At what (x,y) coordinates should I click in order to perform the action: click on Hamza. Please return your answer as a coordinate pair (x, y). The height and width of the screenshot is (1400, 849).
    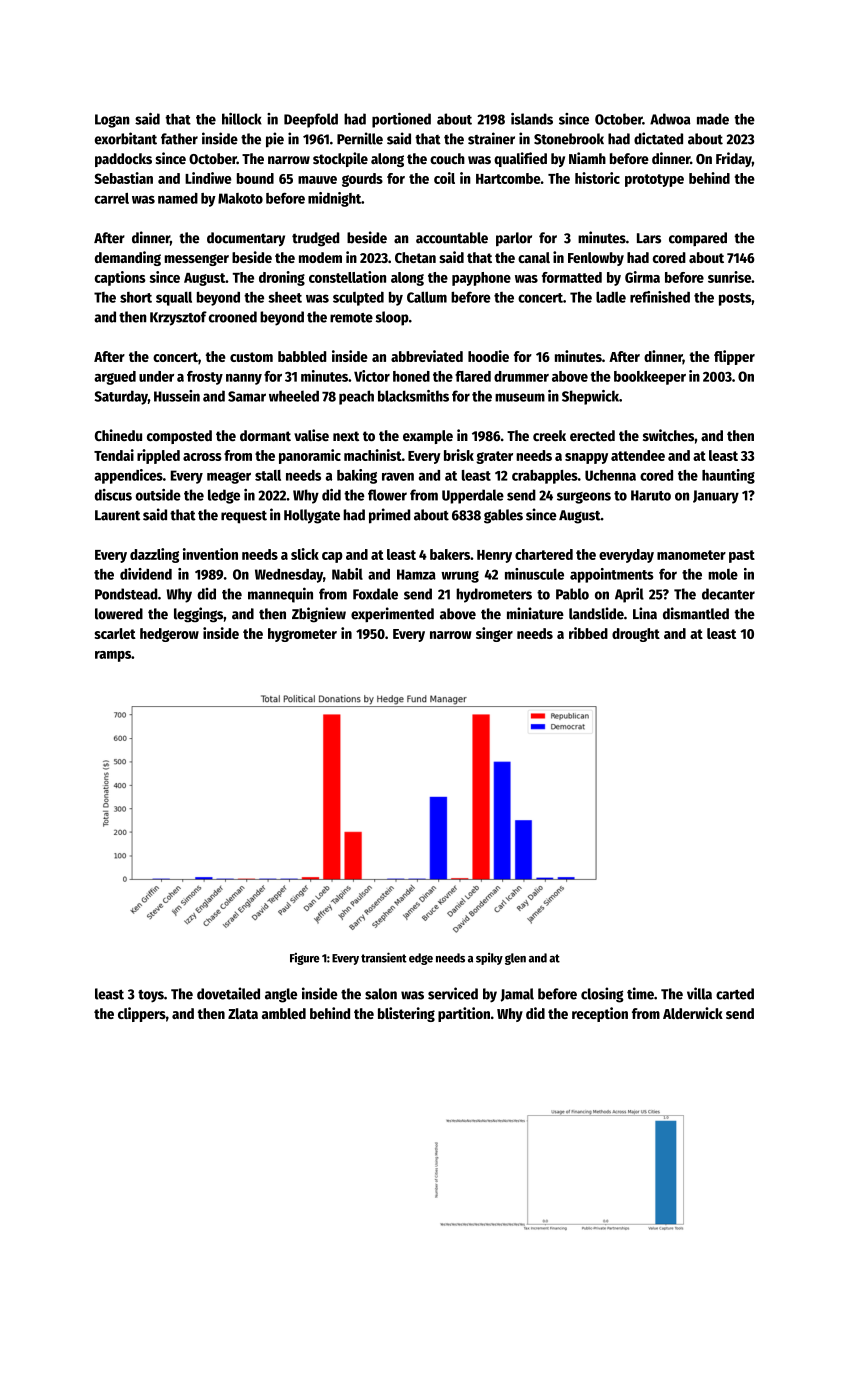
    Looking at the image, I should click on (416, 574).
